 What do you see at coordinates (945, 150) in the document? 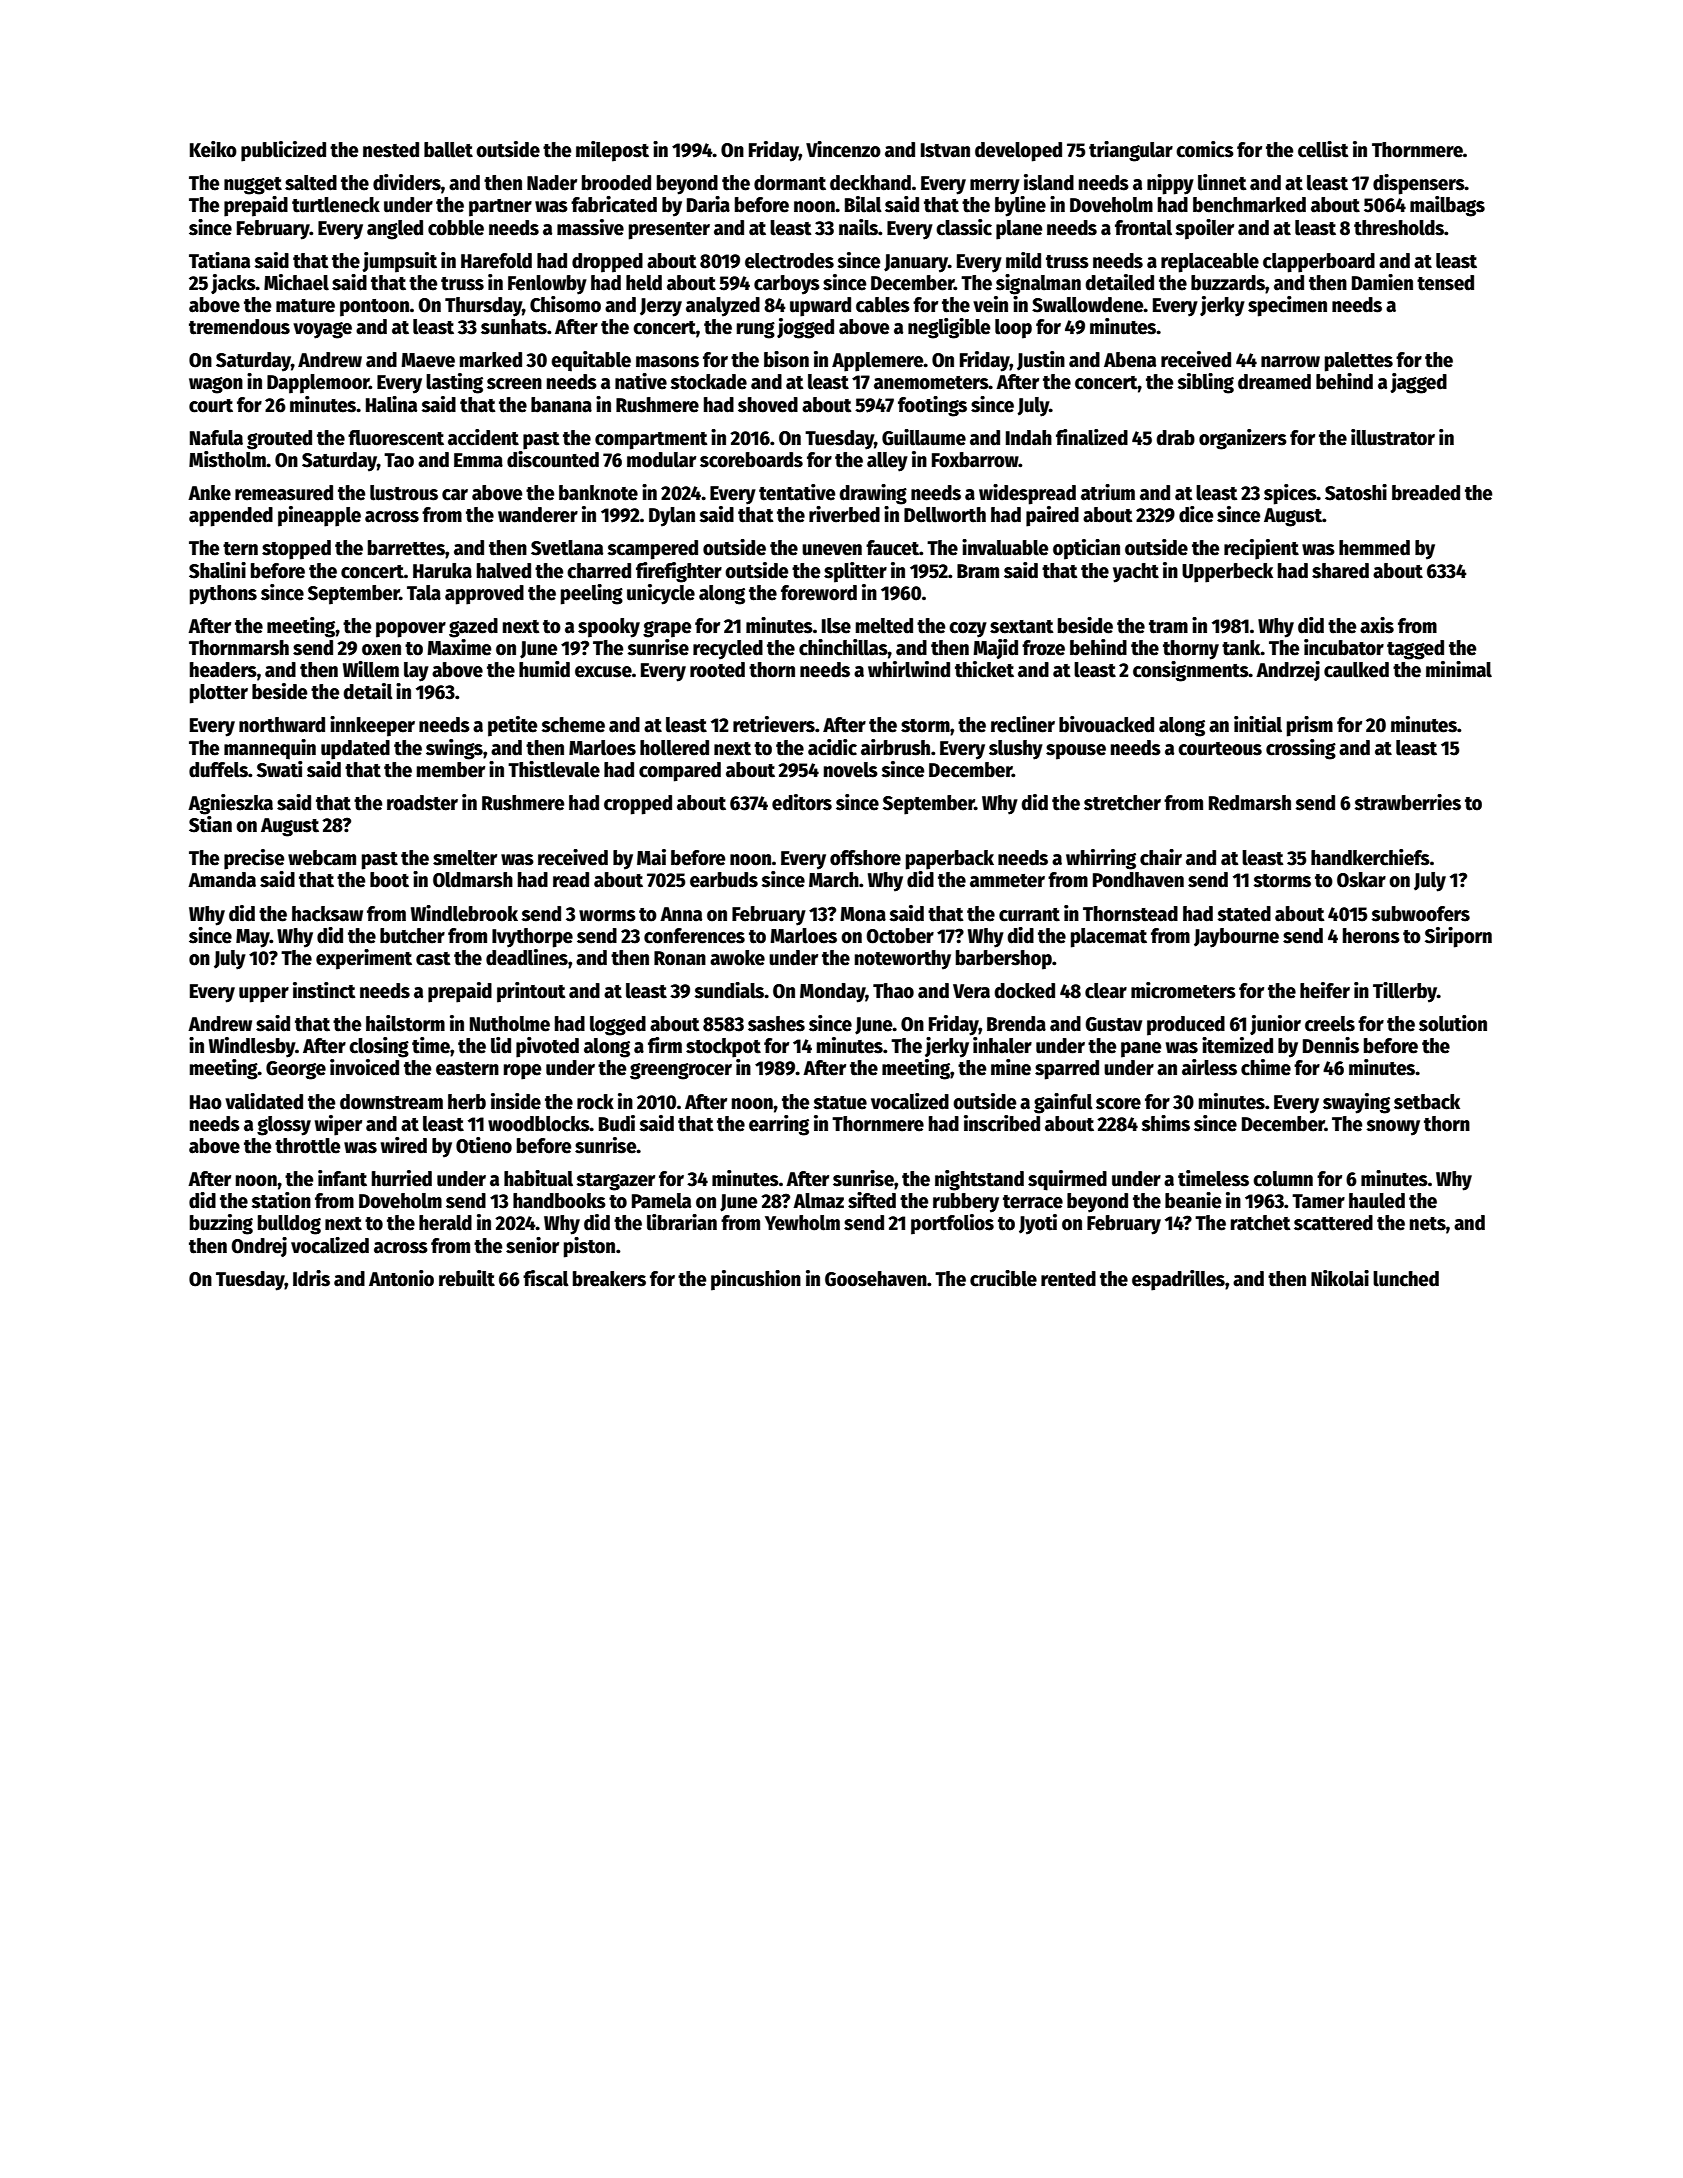
I see `Istvan` at bounding box center [945, 150].
